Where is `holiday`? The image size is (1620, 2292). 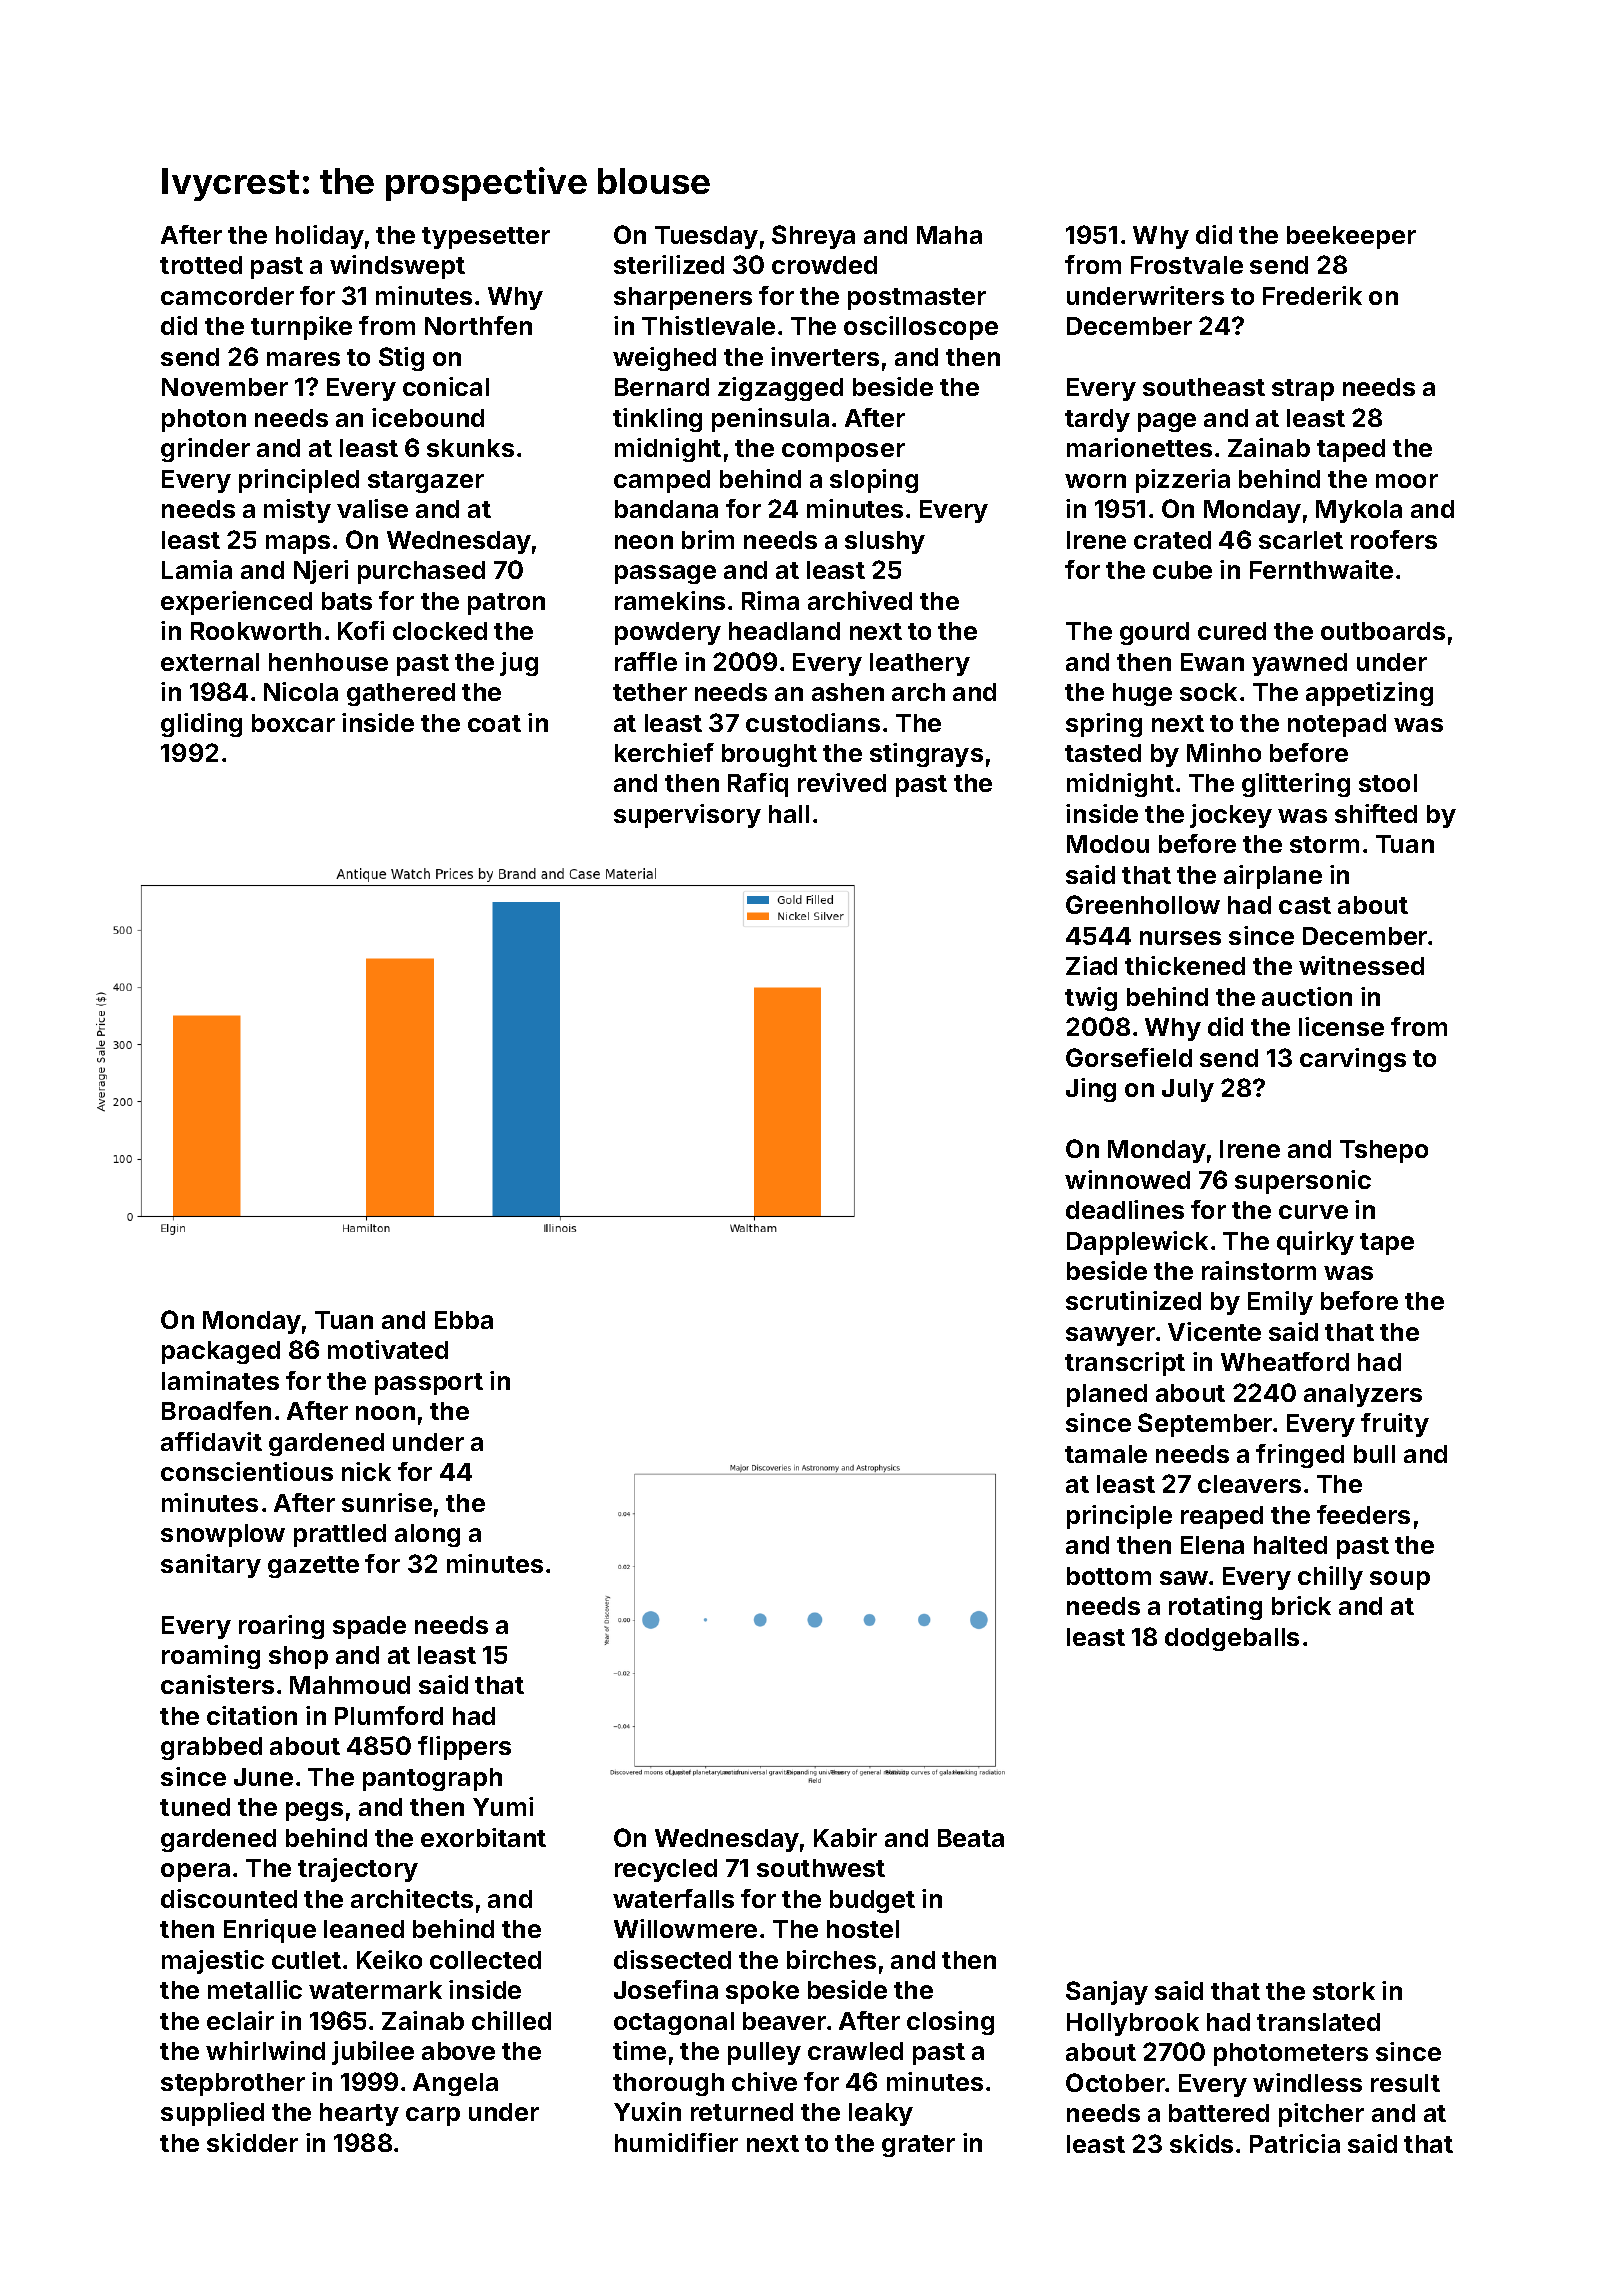 holiday is located at coordinates (320, 237).
